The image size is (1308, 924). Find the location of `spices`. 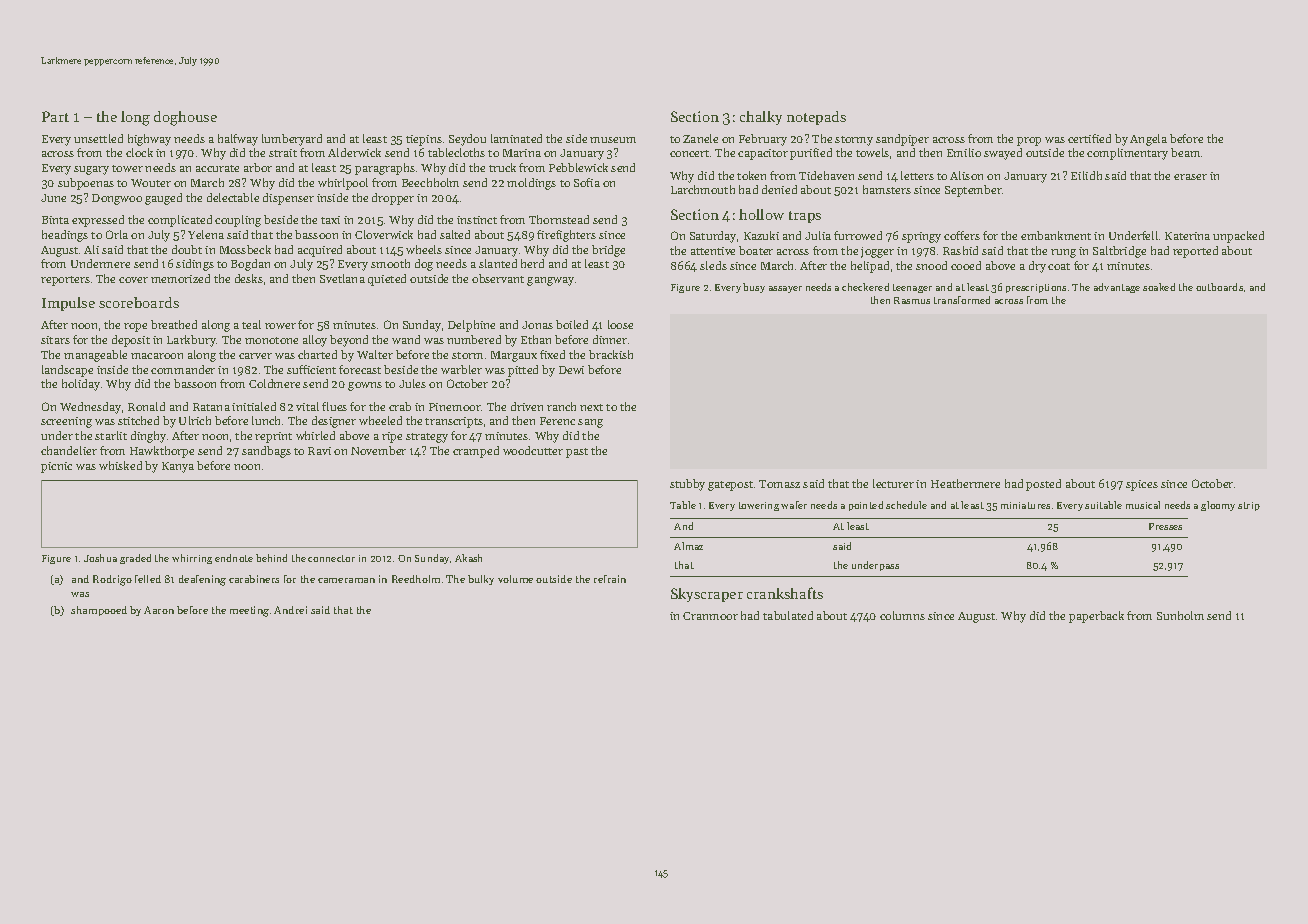

spices is located at coordinates (1142, 485).
